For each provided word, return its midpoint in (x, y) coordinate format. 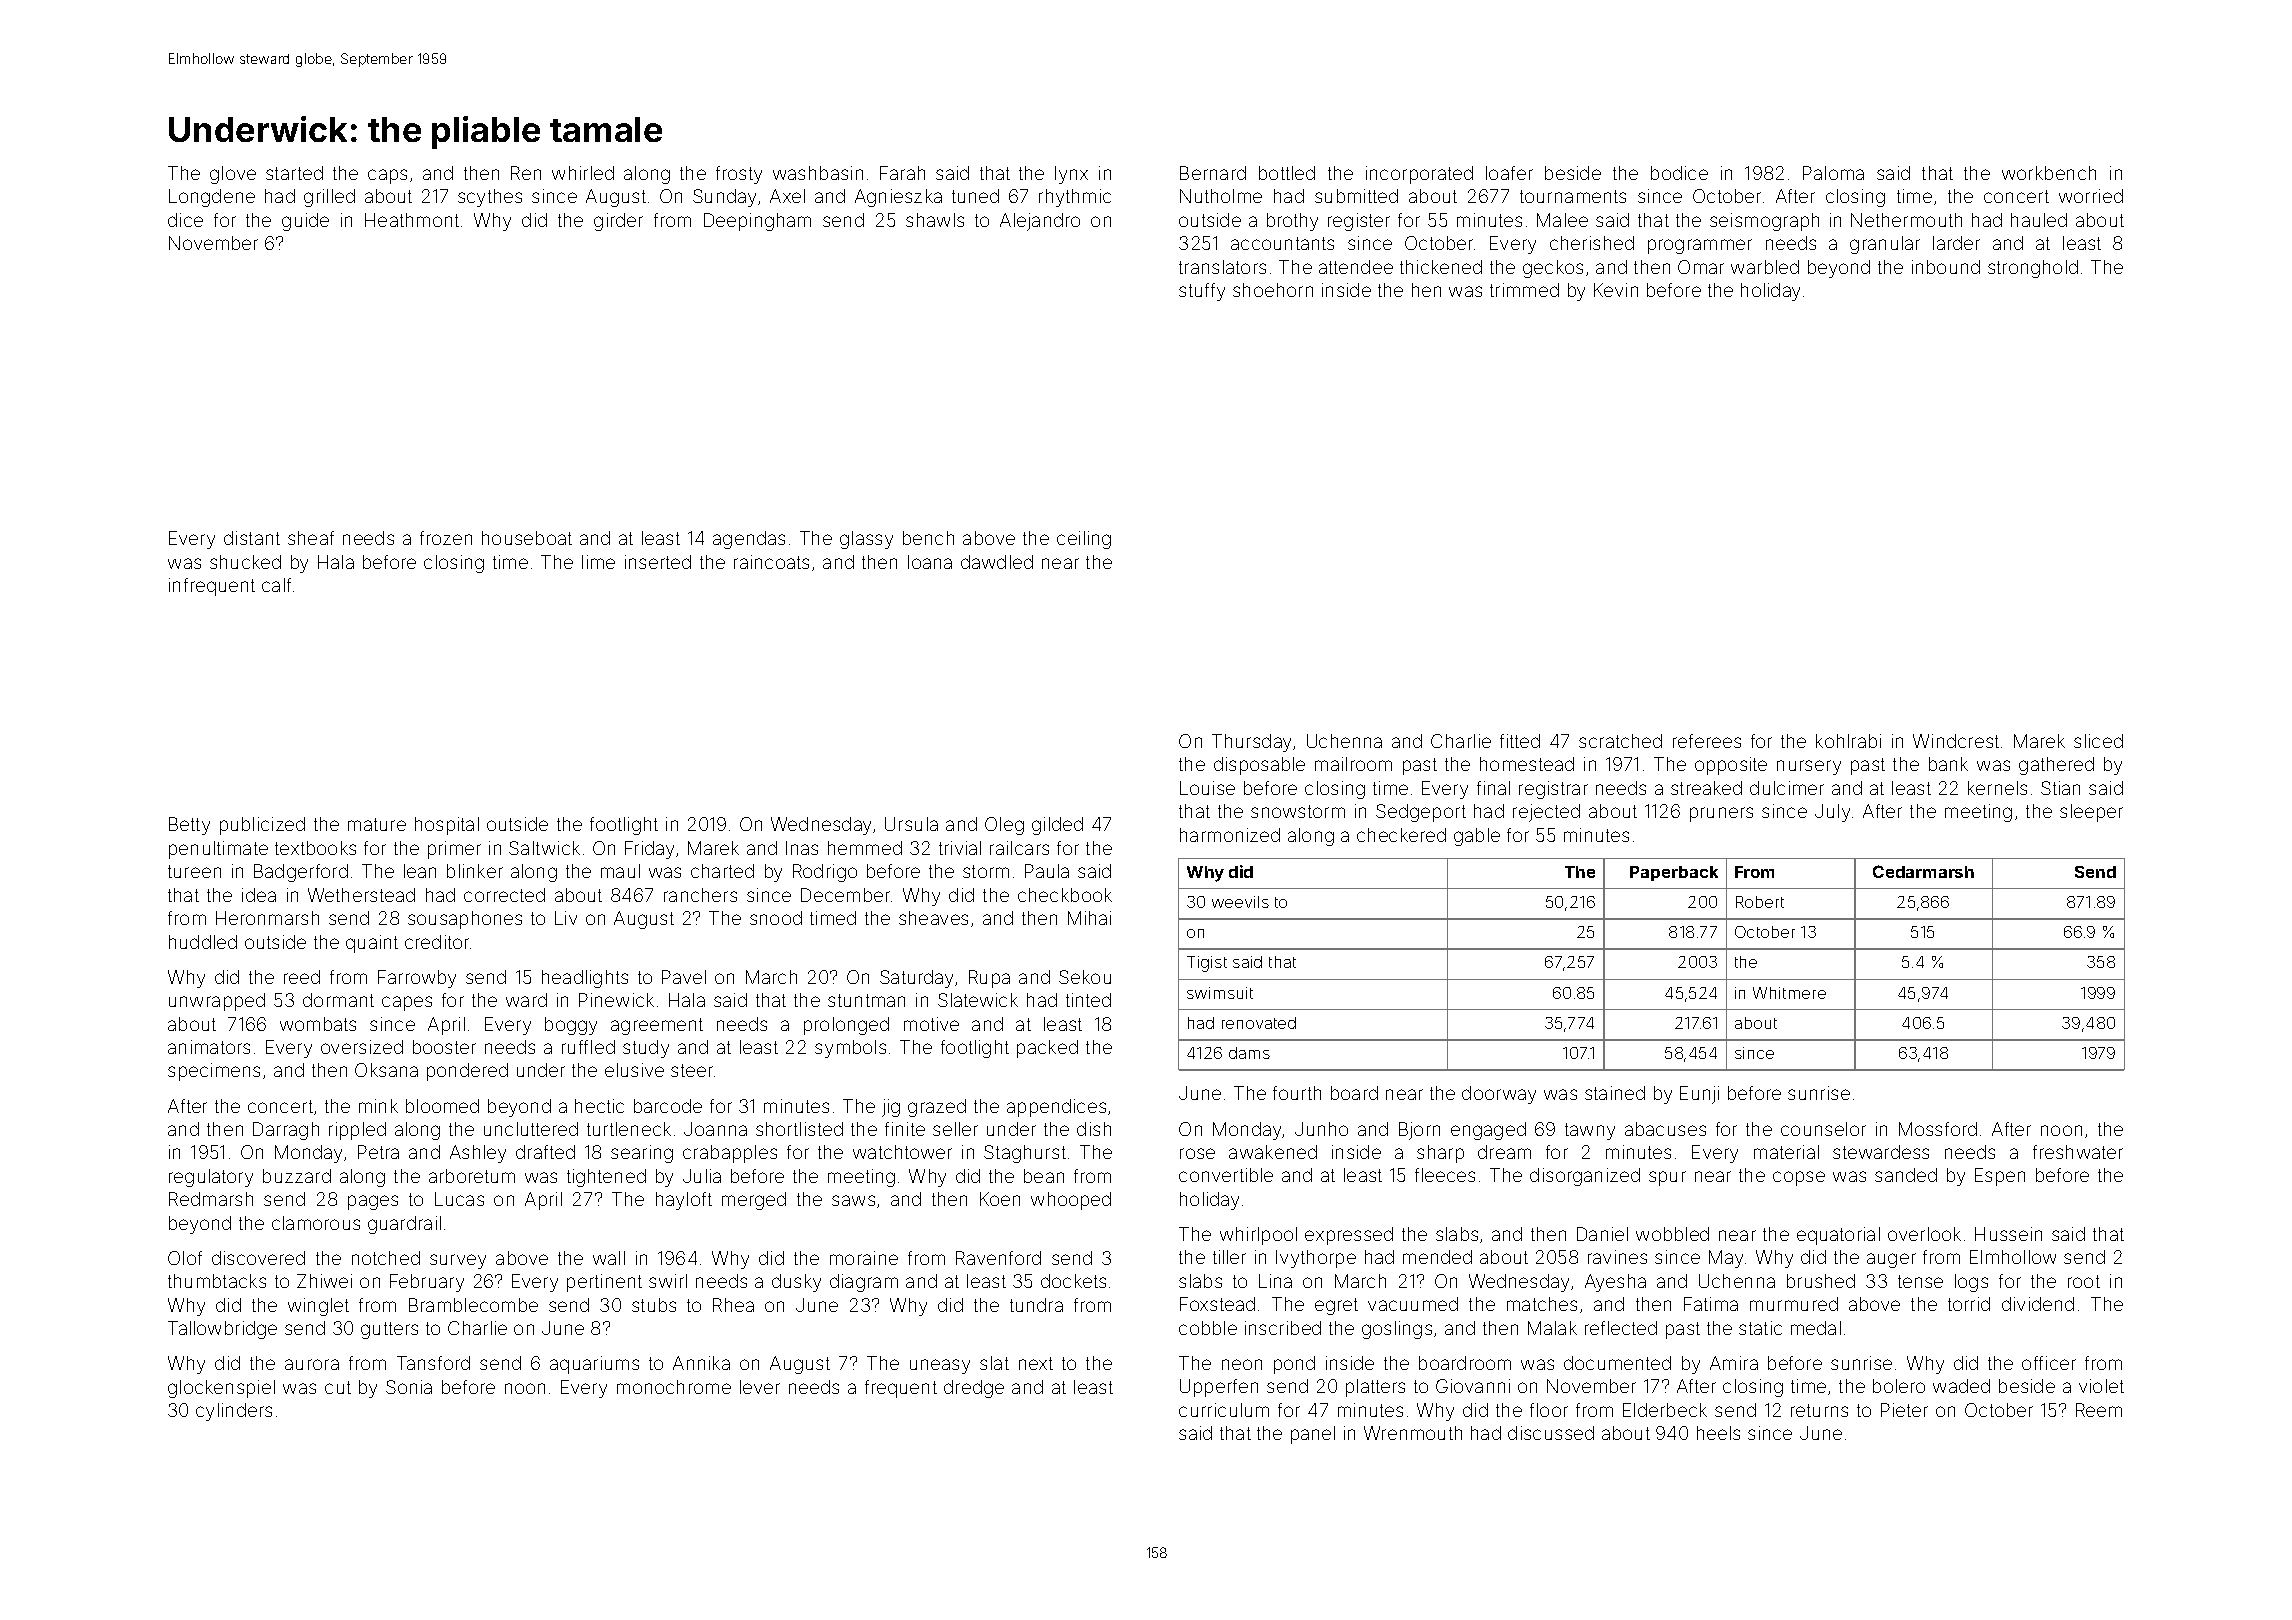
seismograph (1764, 222)
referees (1707, 741)
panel (1313, 1435)
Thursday (1251, 743)
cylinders (234, 1412)
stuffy (1202, 292)
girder (618, 222)
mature (377, 824)
